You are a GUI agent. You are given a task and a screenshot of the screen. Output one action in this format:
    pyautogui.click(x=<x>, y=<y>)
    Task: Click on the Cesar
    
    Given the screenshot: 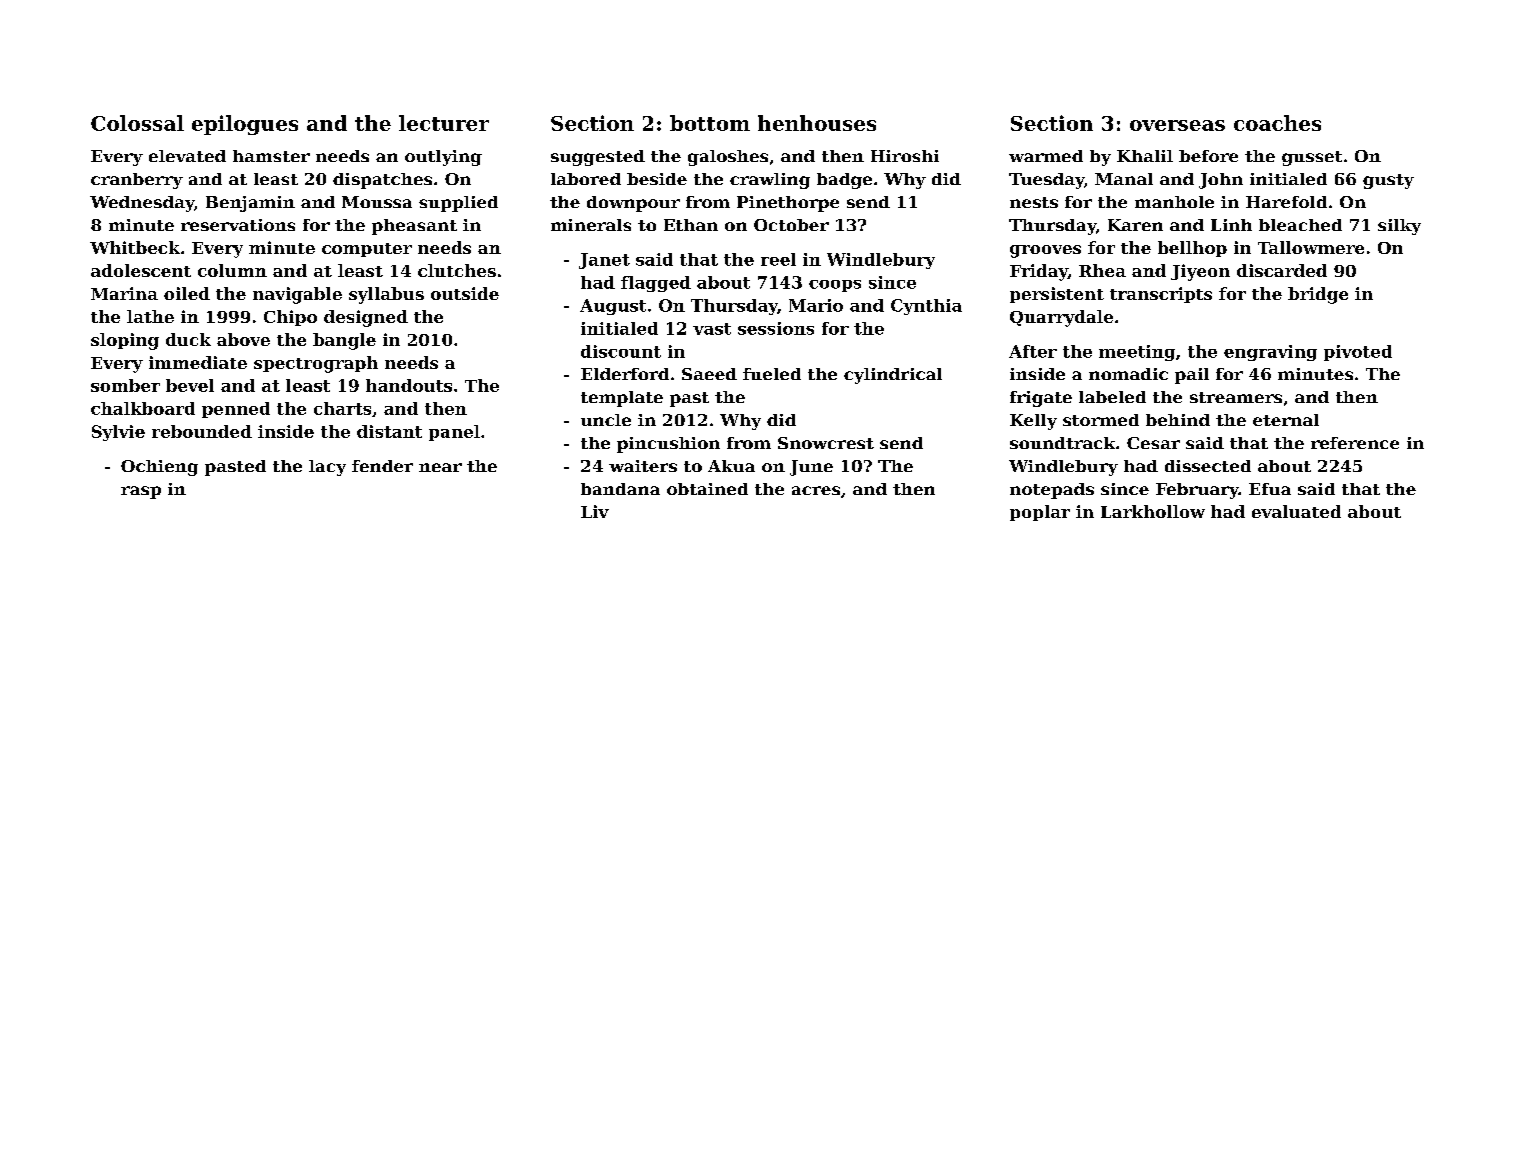 What is the action you would take?
    pyautogui.click(x=1153, y=443)
